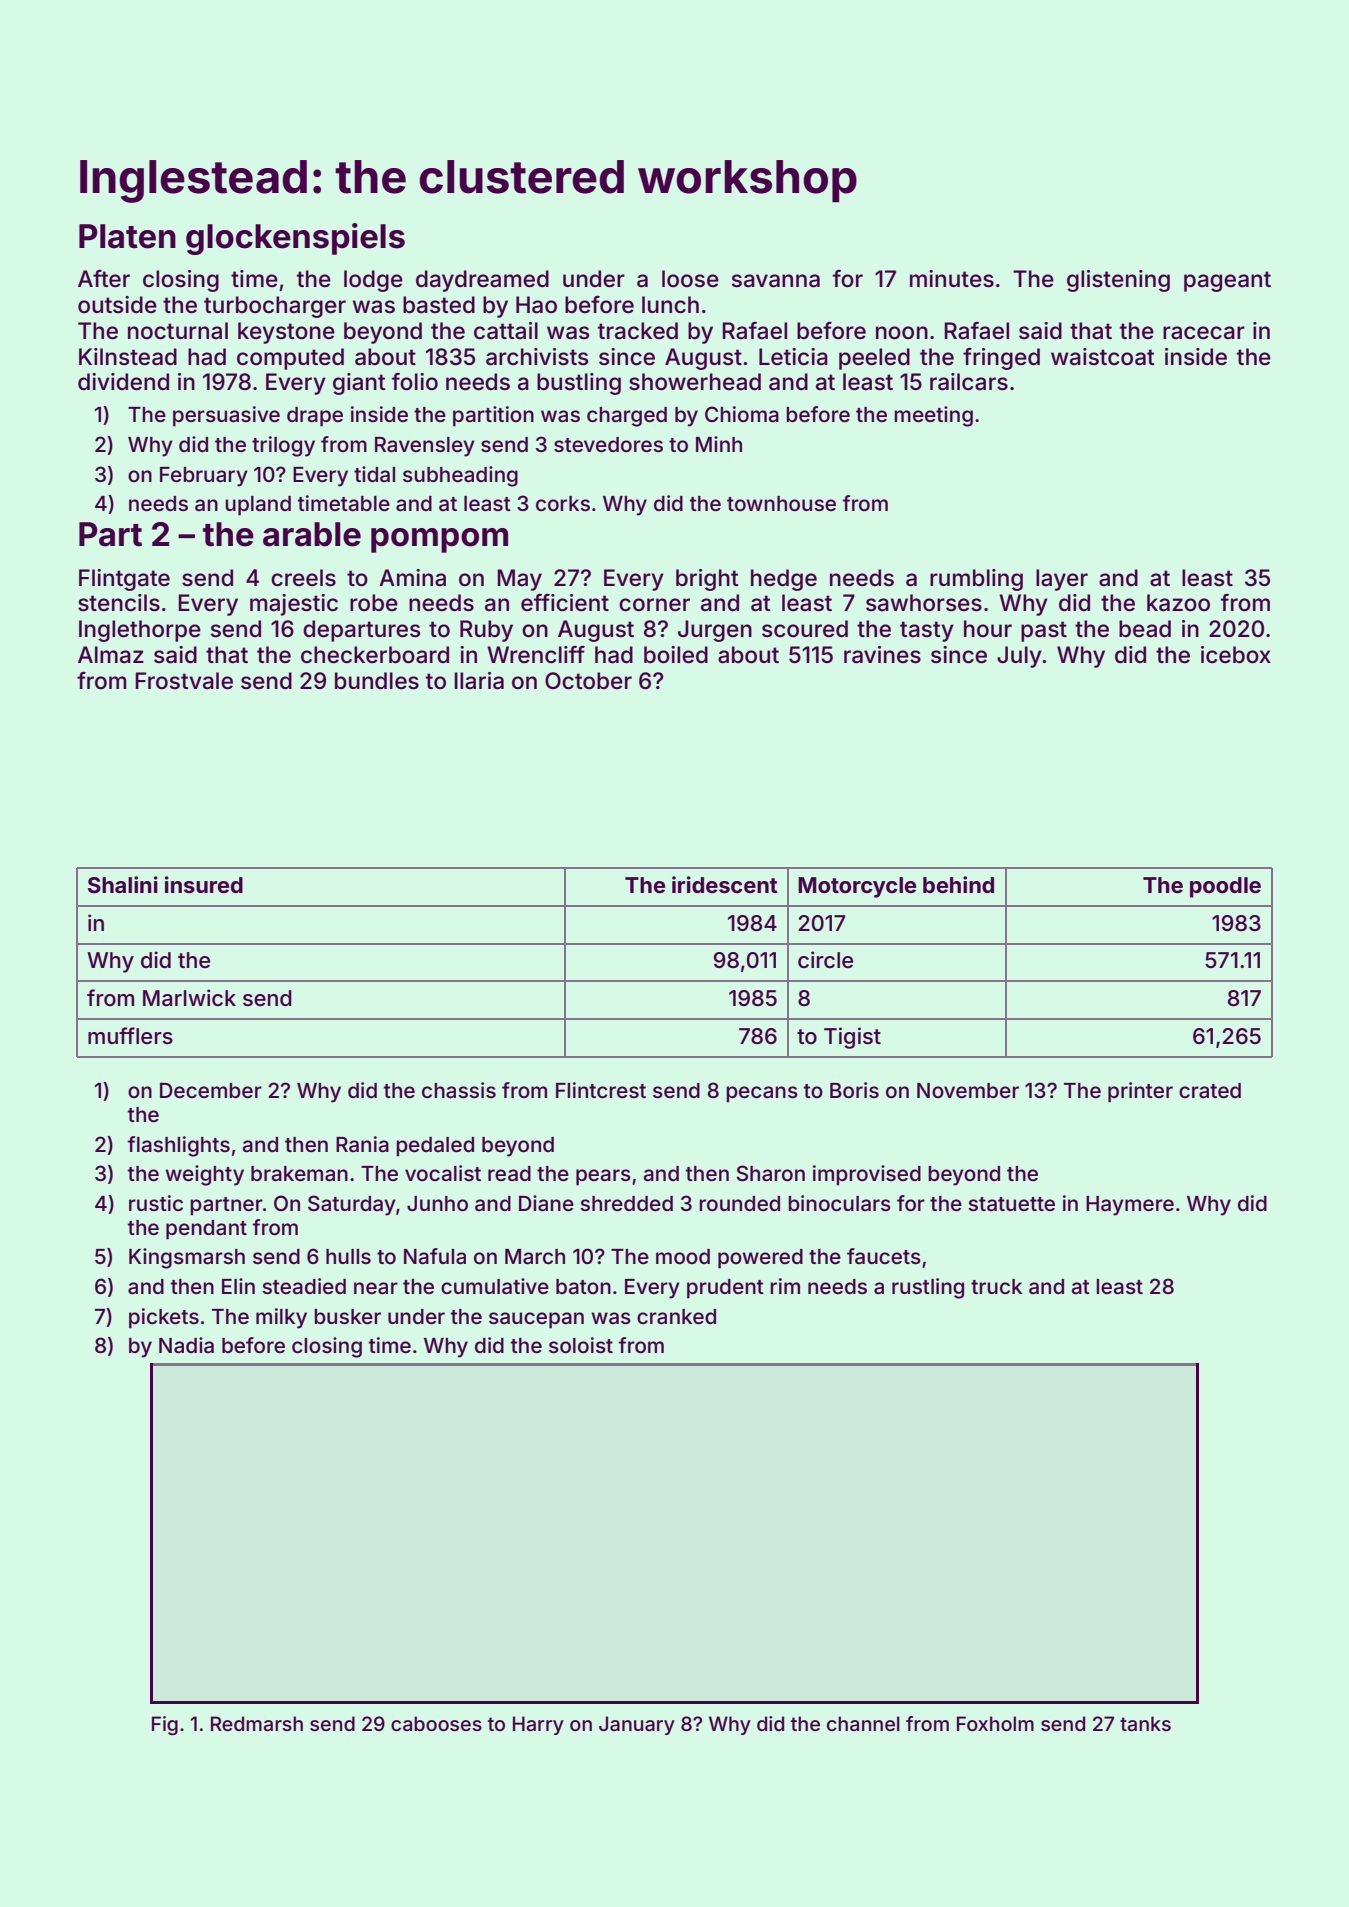 This page has height=1907, width=1349. What do you see at coordinates (1178, 603) in the page?
I see `kazoo` at bounding box center [1178, 603].
